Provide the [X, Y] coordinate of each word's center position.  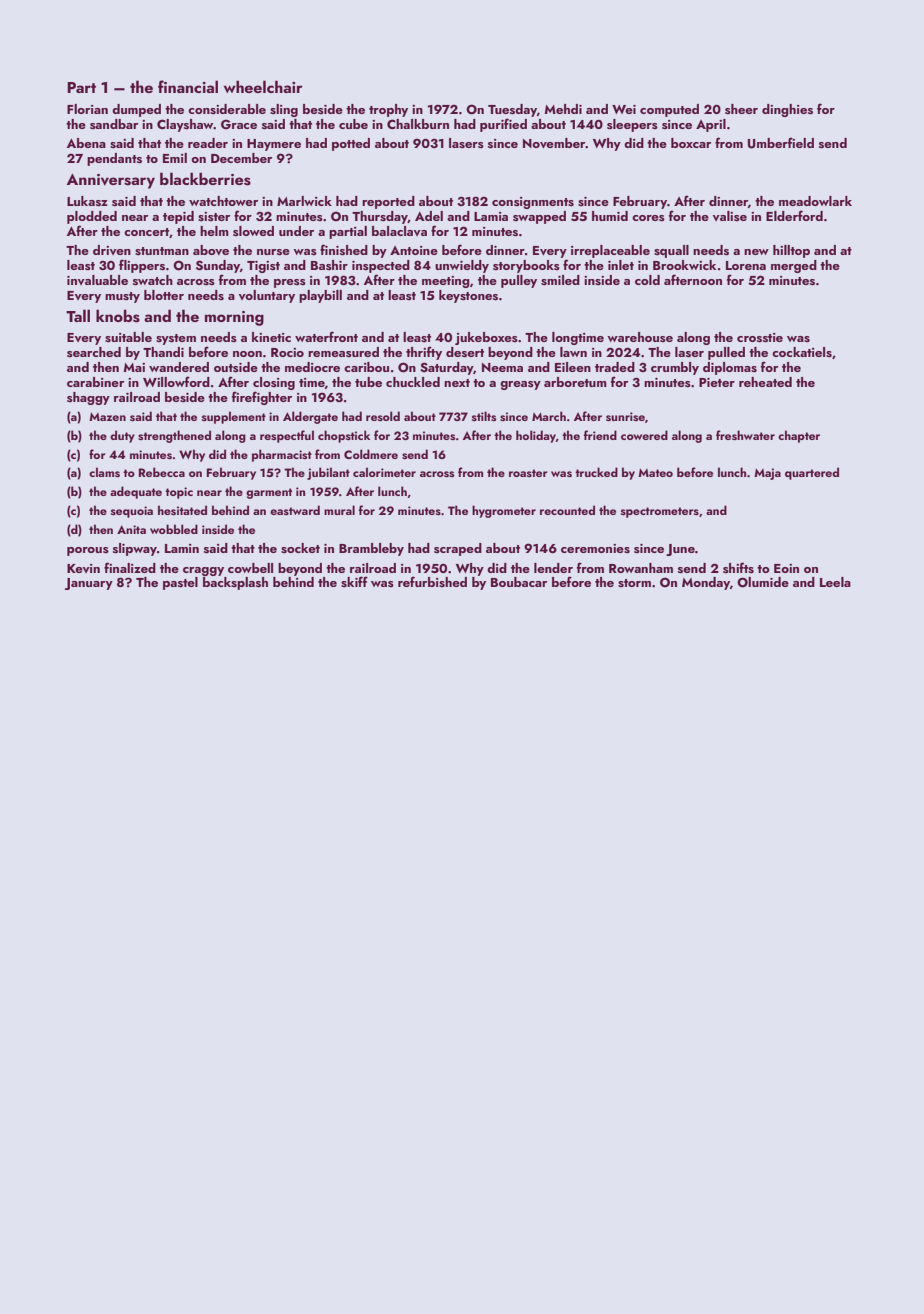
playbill [320, 296]
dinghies [787, 110]
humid [610, 216]
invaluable [97, 280]
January [89, 584]
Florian [87, 109]
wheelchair [263, 86]
